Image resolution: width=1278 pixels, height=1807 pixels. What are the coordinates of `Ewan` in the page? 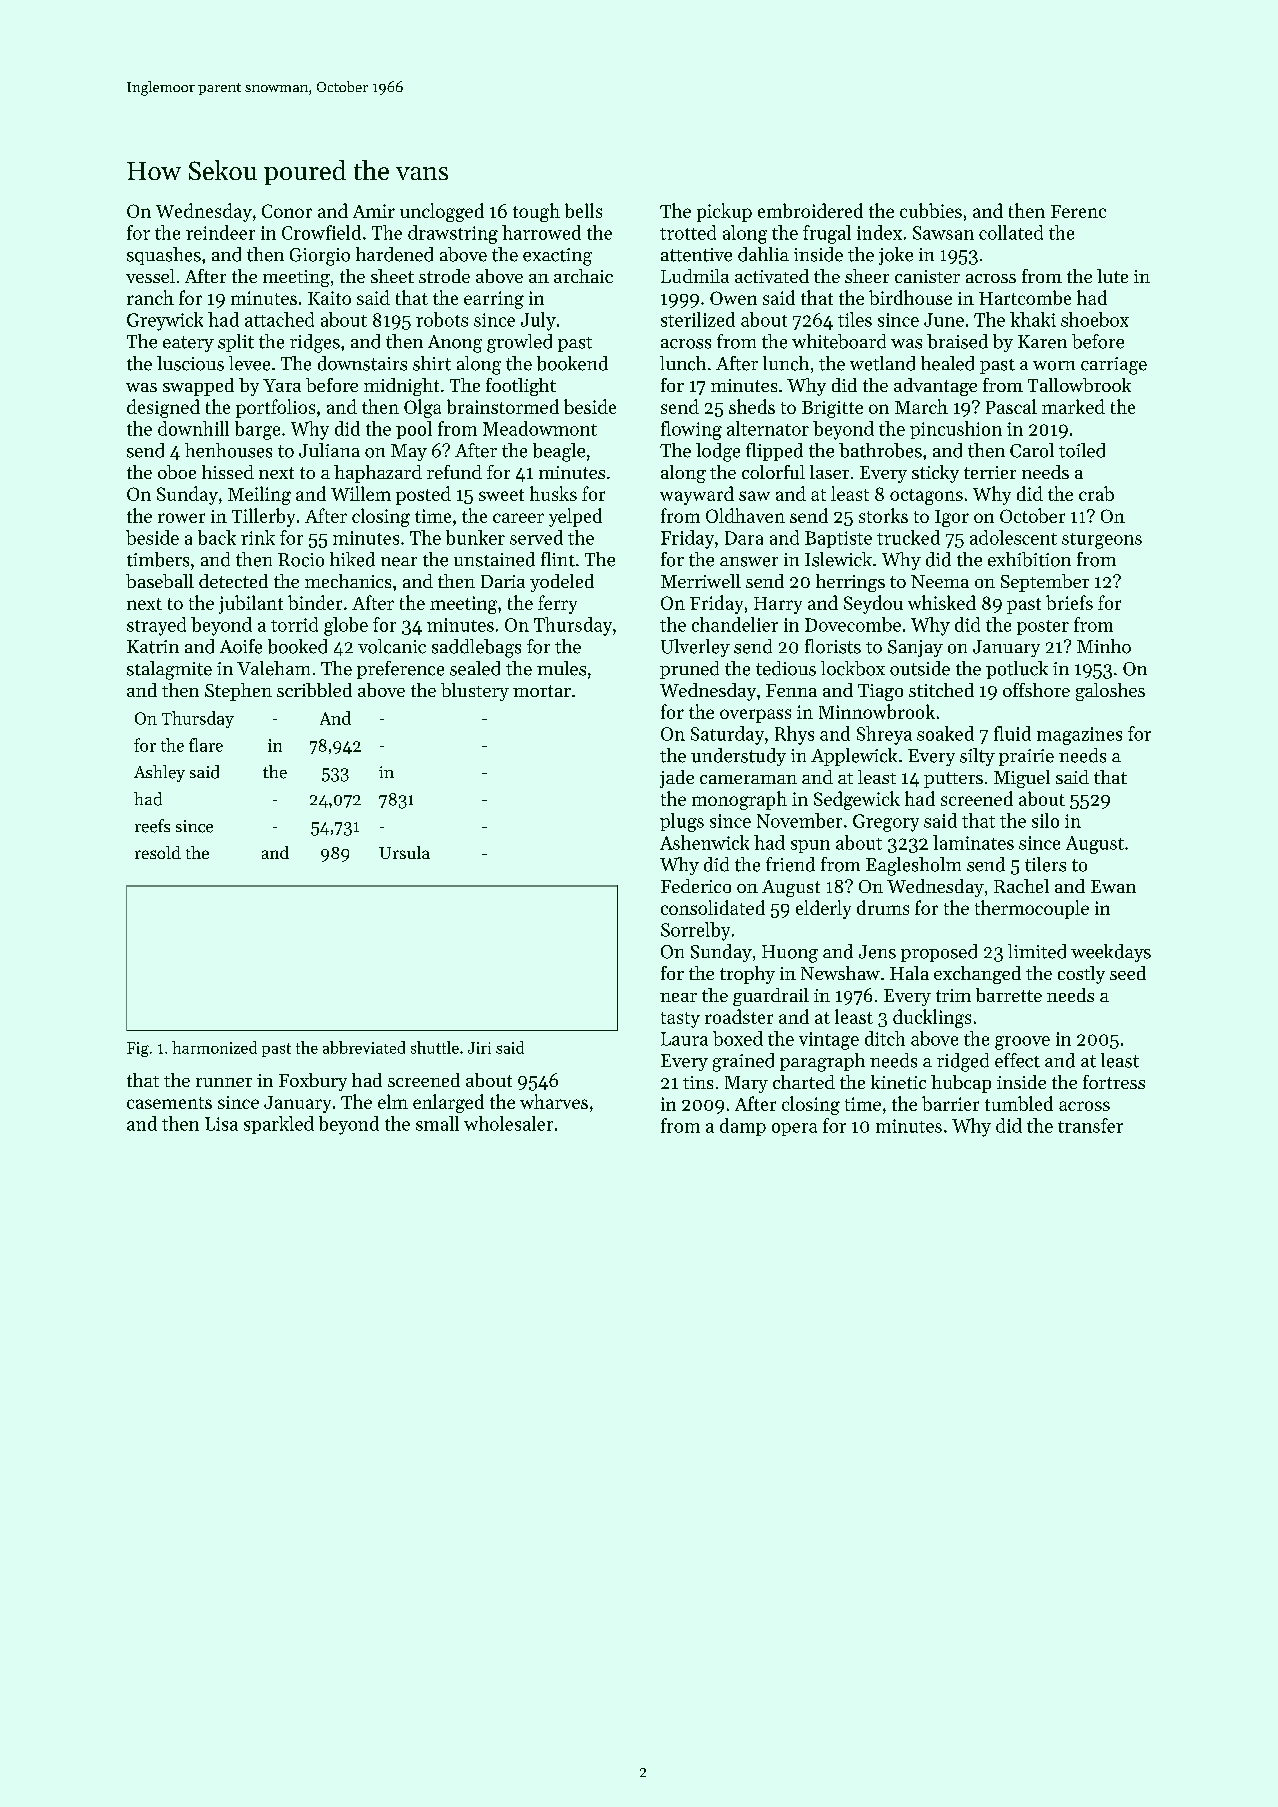 It's located at (1113, 886).
